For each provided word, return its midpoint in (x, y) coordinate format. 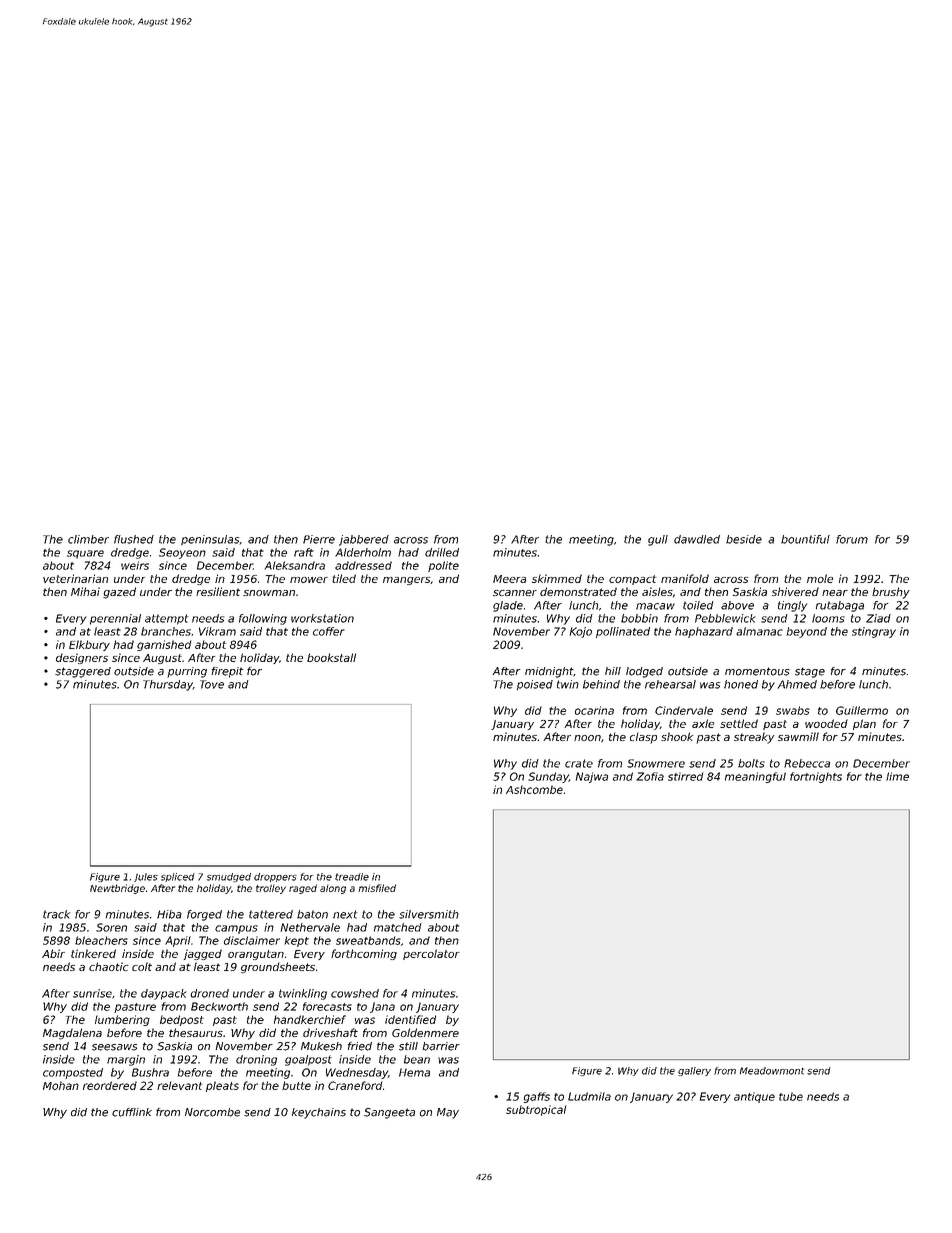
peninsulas (210, 540)
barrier (441, 1046)
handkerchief (310, 1019)
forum (852, 539)
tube (791, 1096)
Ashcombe (534, 789)
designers (82, 658)
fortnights (816, 777)
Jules (146, 877)
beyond (806, 632)
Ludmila (589, 1096)
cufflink (132, 1112)
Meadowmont (772, 1071)
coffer (329, 631)
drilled (442, 552)
